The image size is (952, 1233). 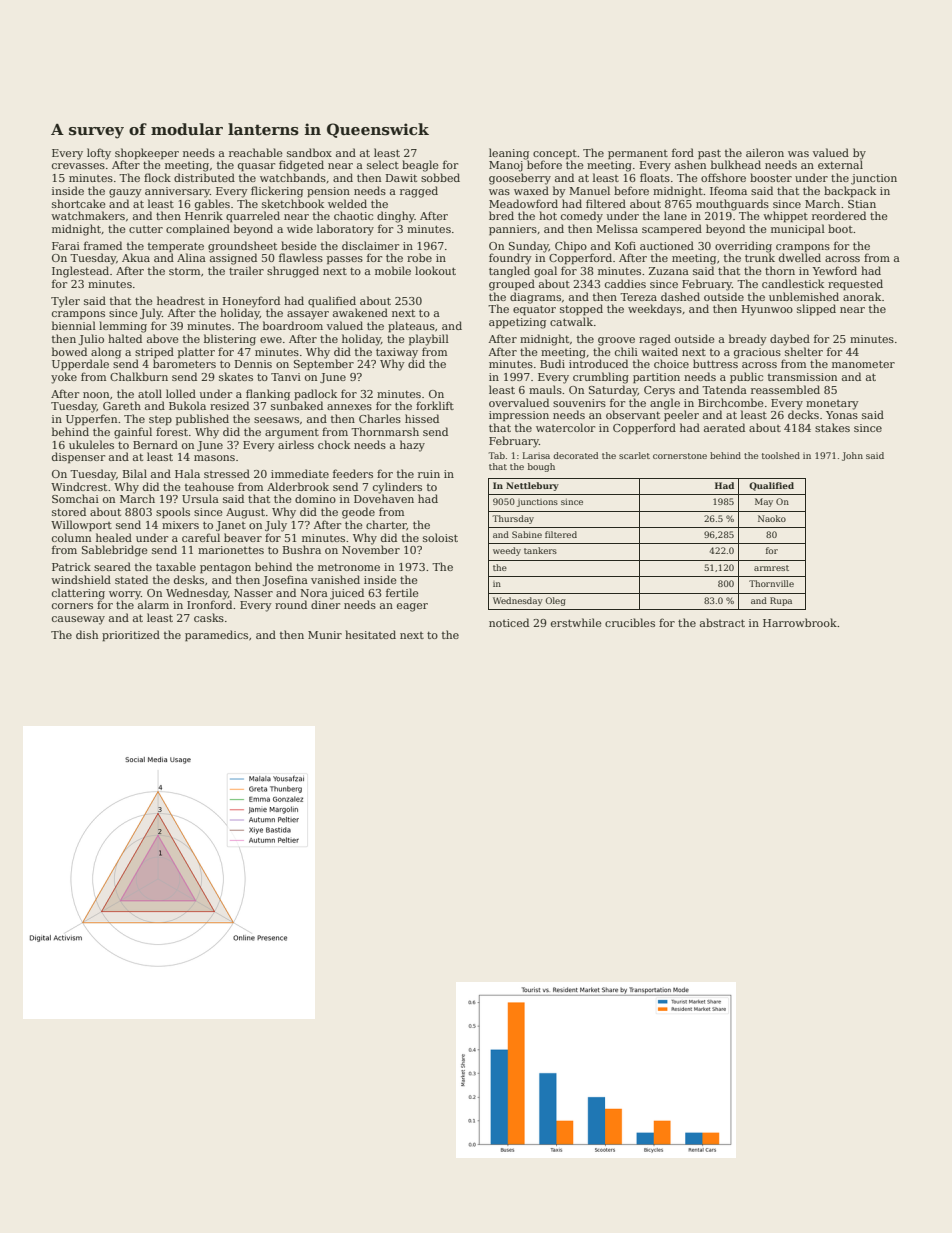 What do you see at coordinates (832, 427) in the page?
I see `stakes` at bounding box center [832, 427].
